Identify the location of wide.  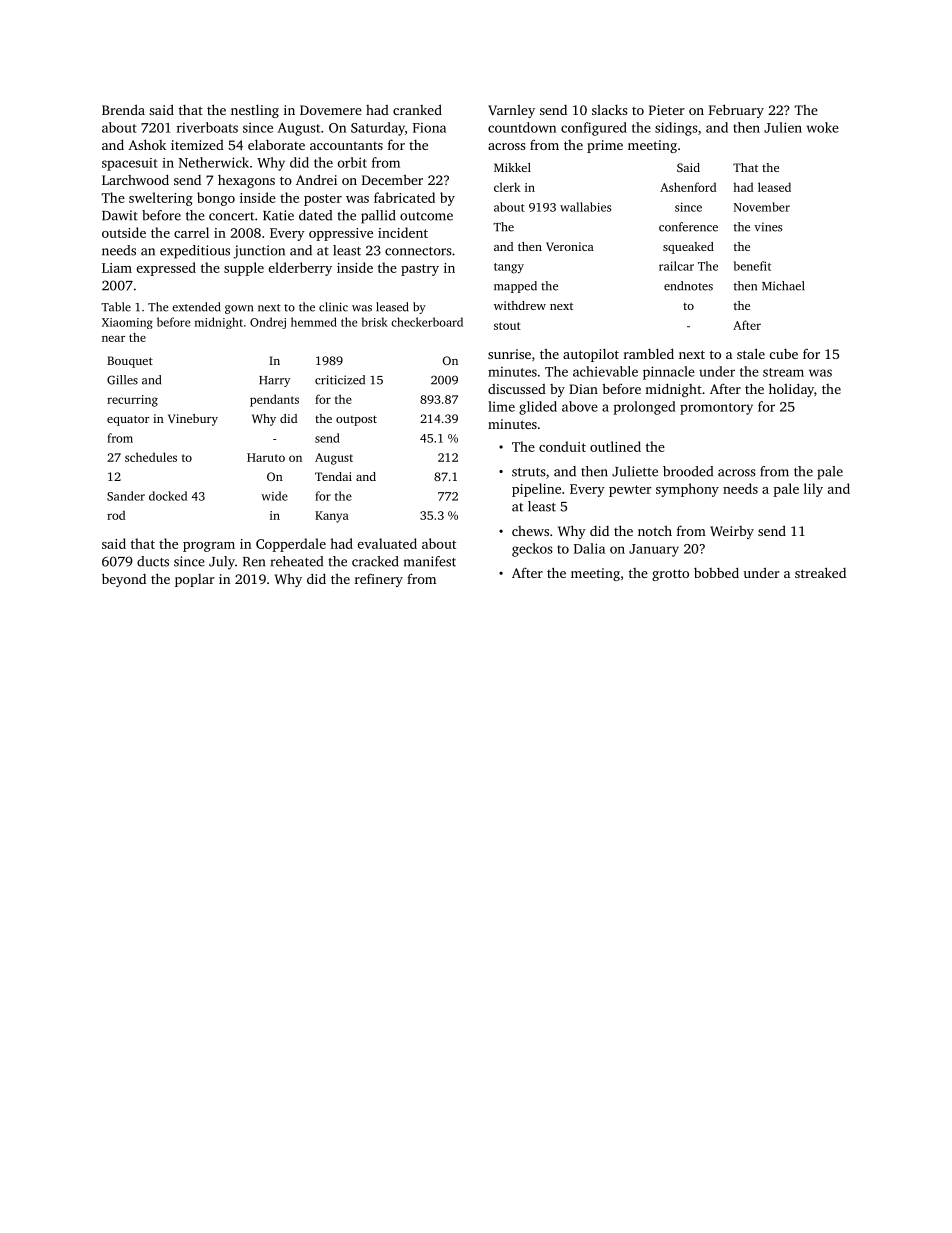
(274, 496).
